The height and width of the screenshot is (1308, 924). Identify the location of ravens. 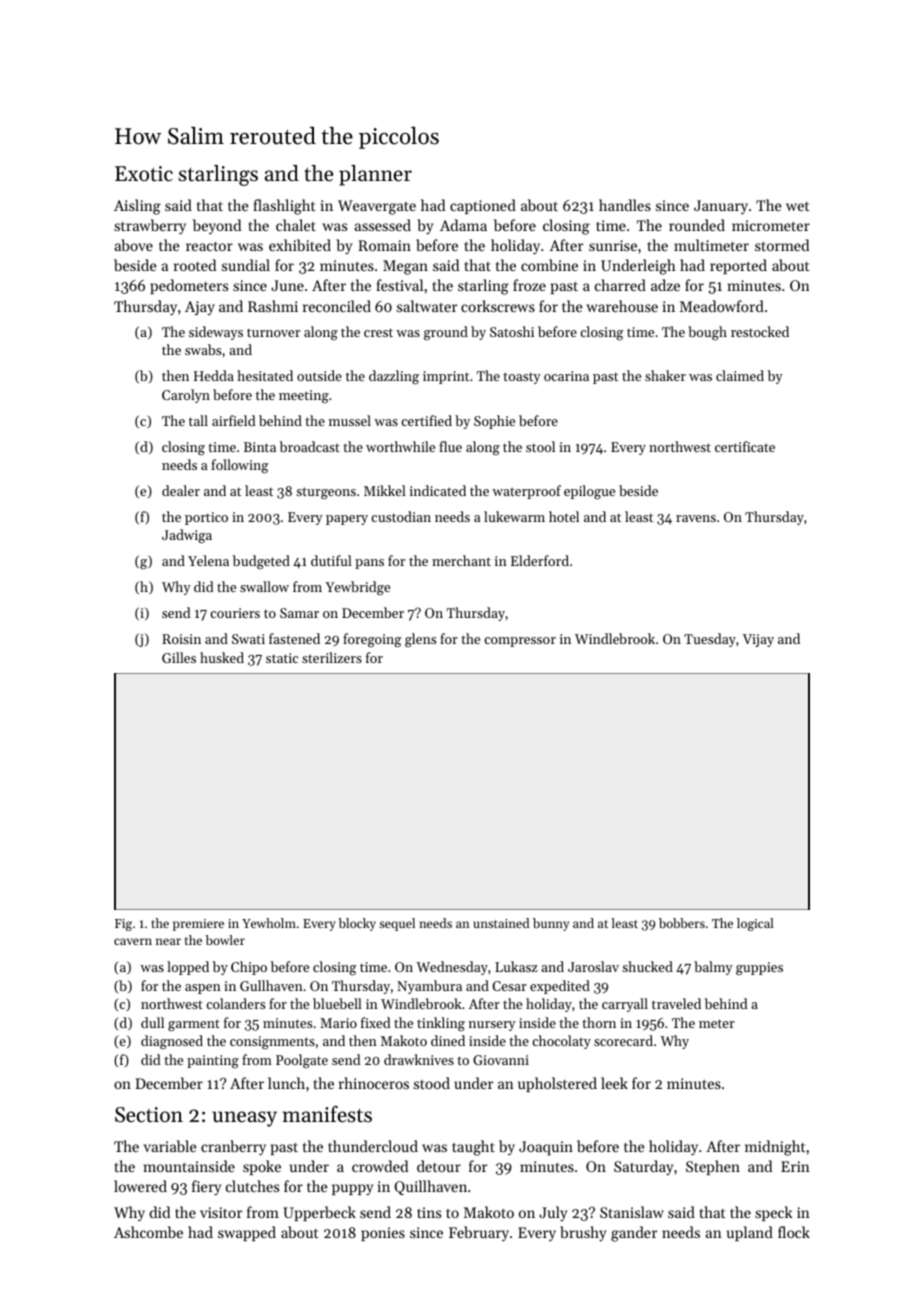
(696, 518).
